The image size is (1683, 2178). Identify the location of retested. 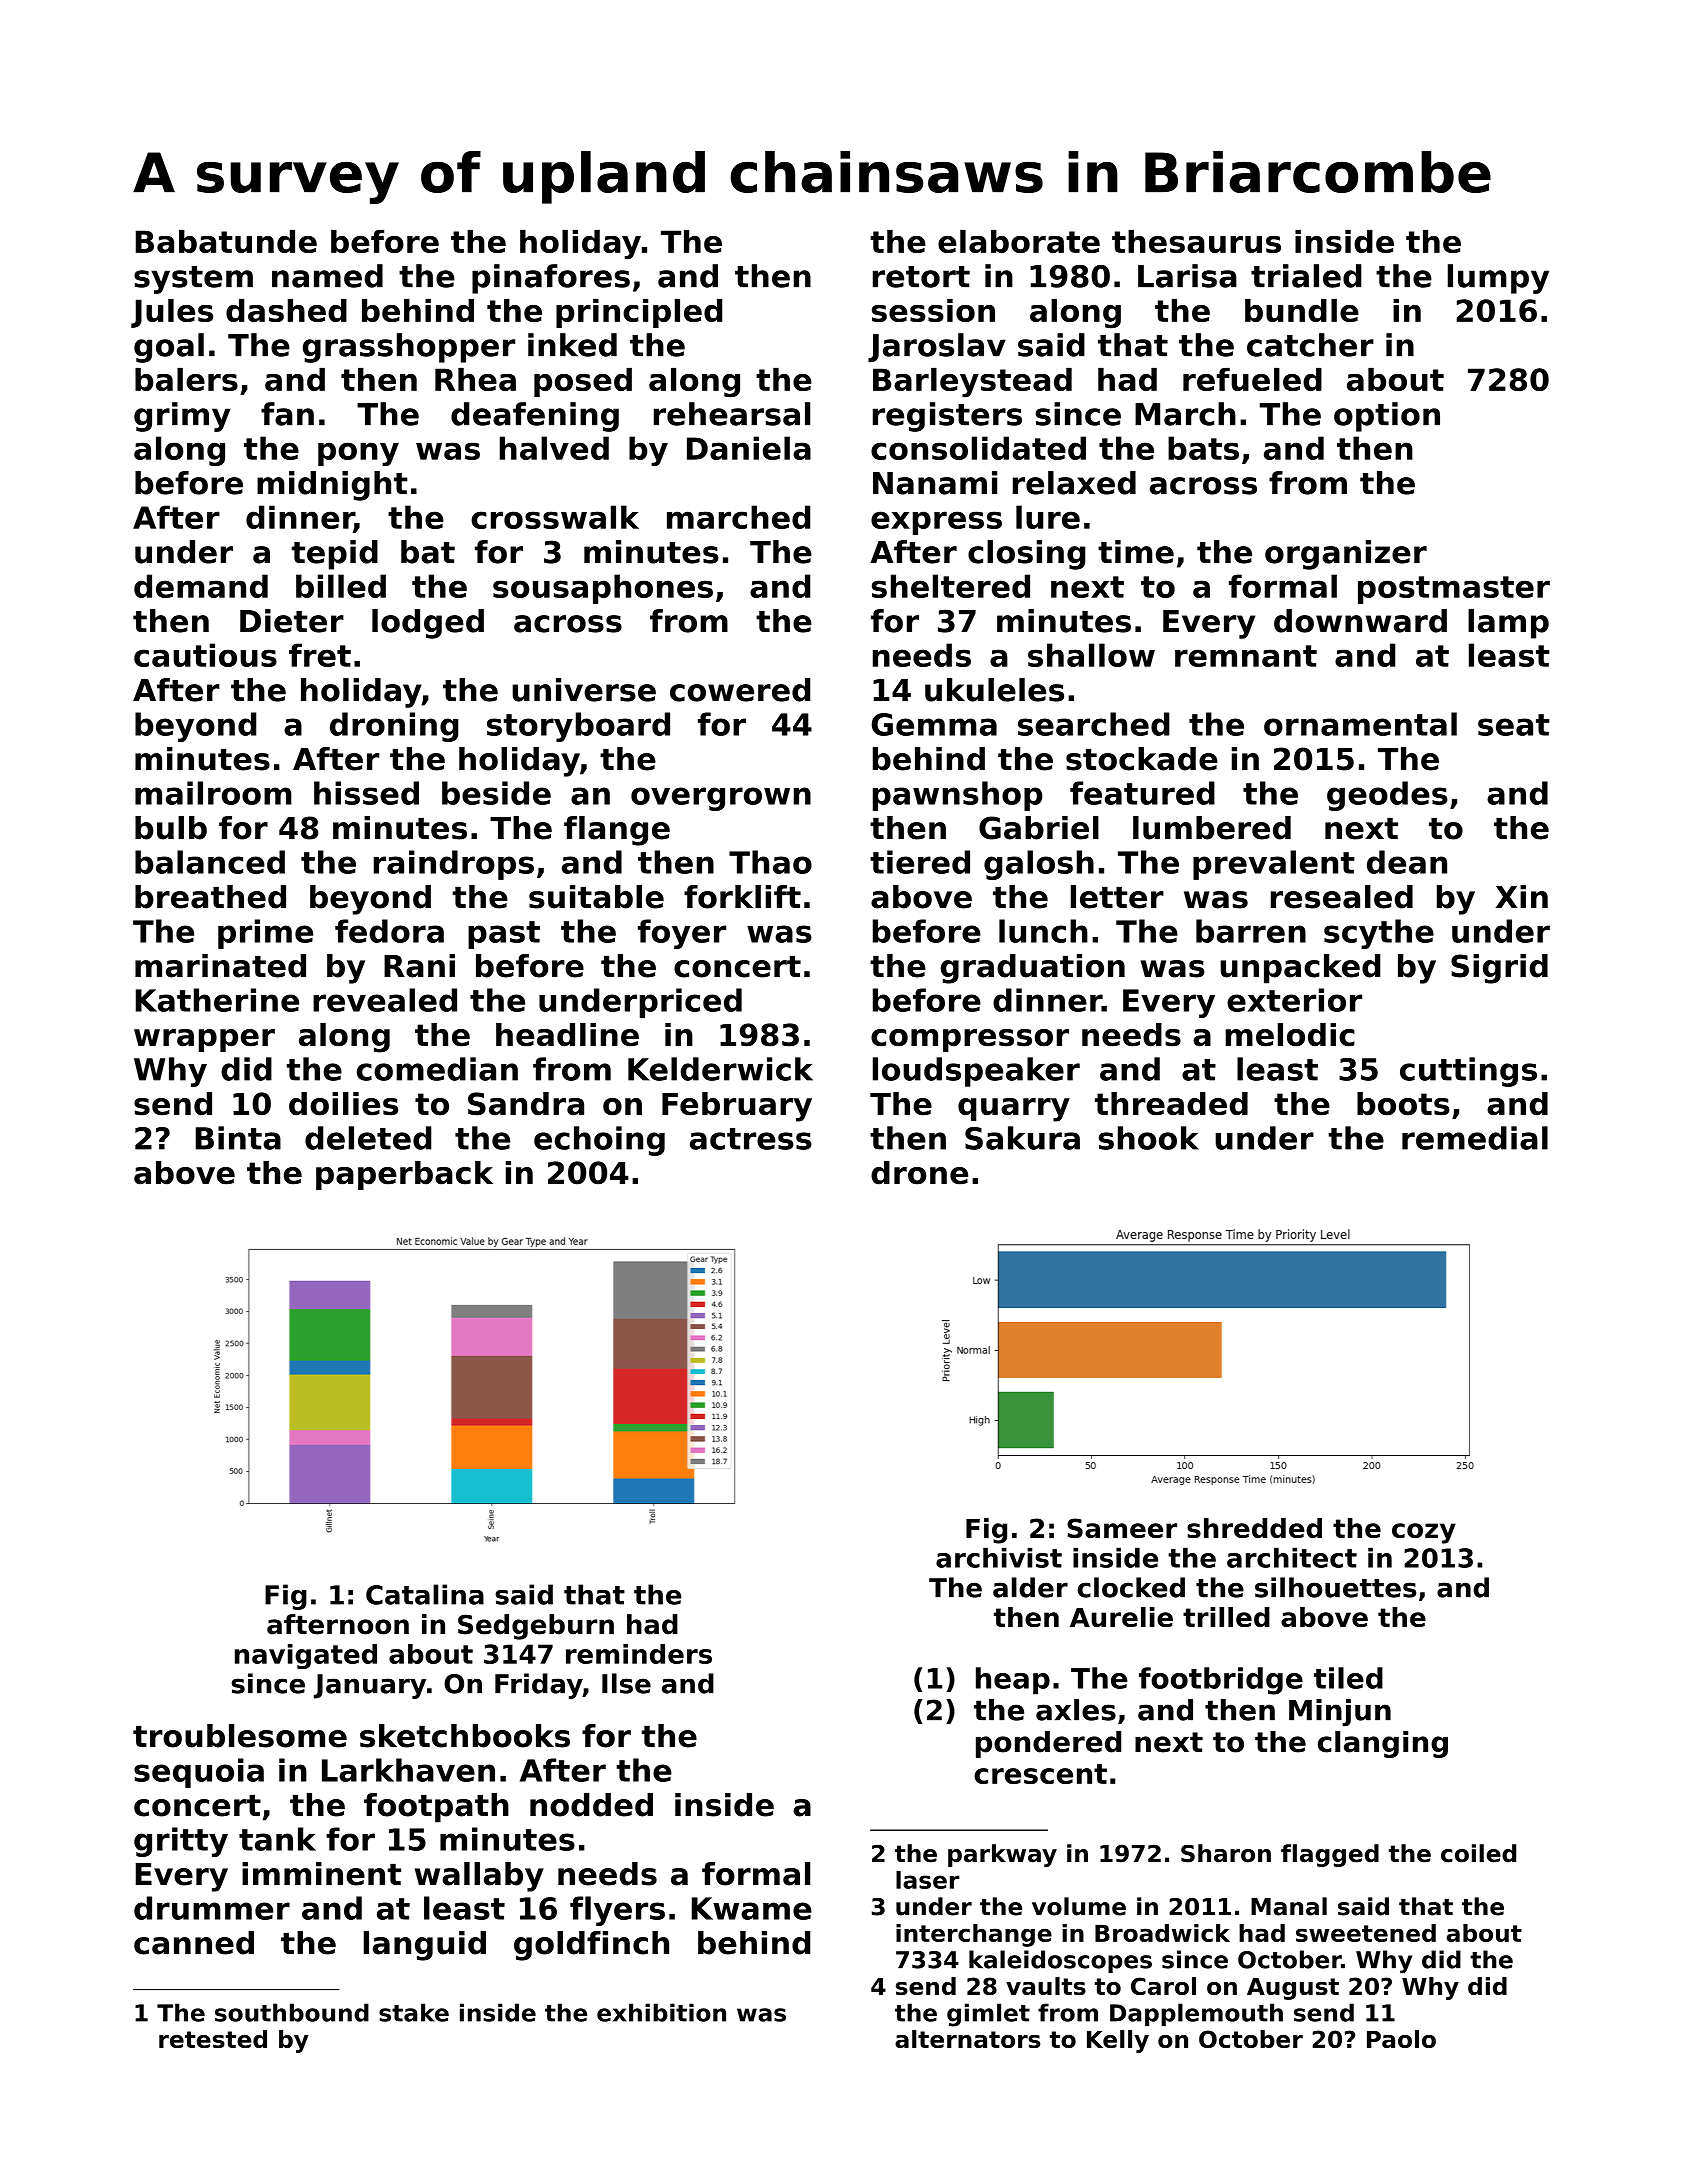
(213, 2039).
